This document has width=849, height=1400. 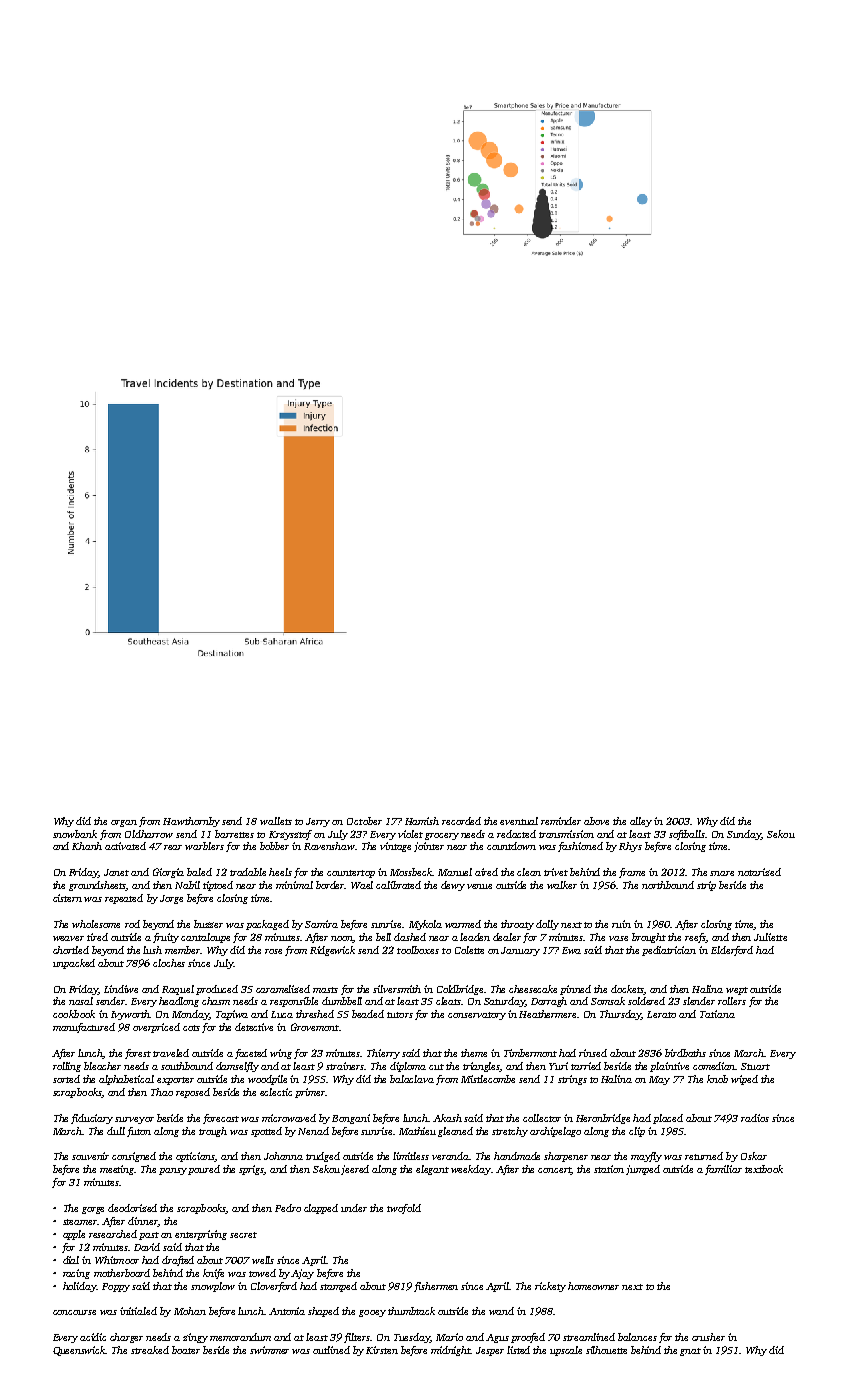 I want to click on Jesper, so click(x=490, y=1351).
